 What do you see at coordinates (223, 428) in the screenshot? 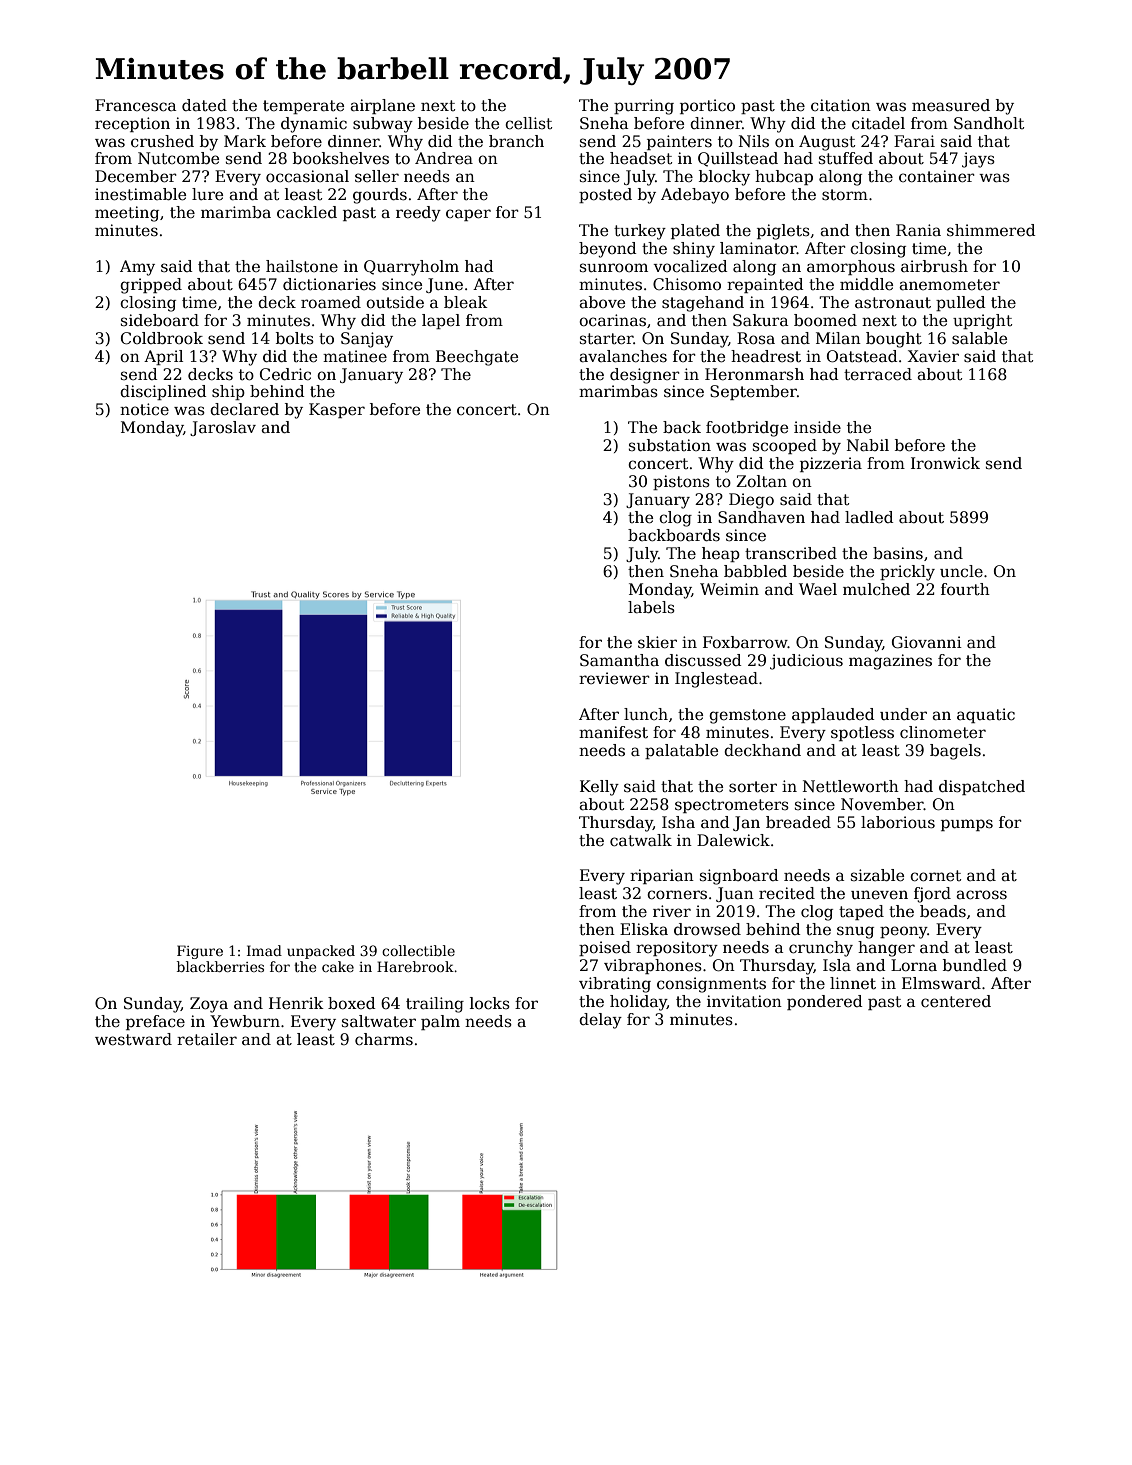
I see `Jaroslav` at bounding box center [223, 428].
